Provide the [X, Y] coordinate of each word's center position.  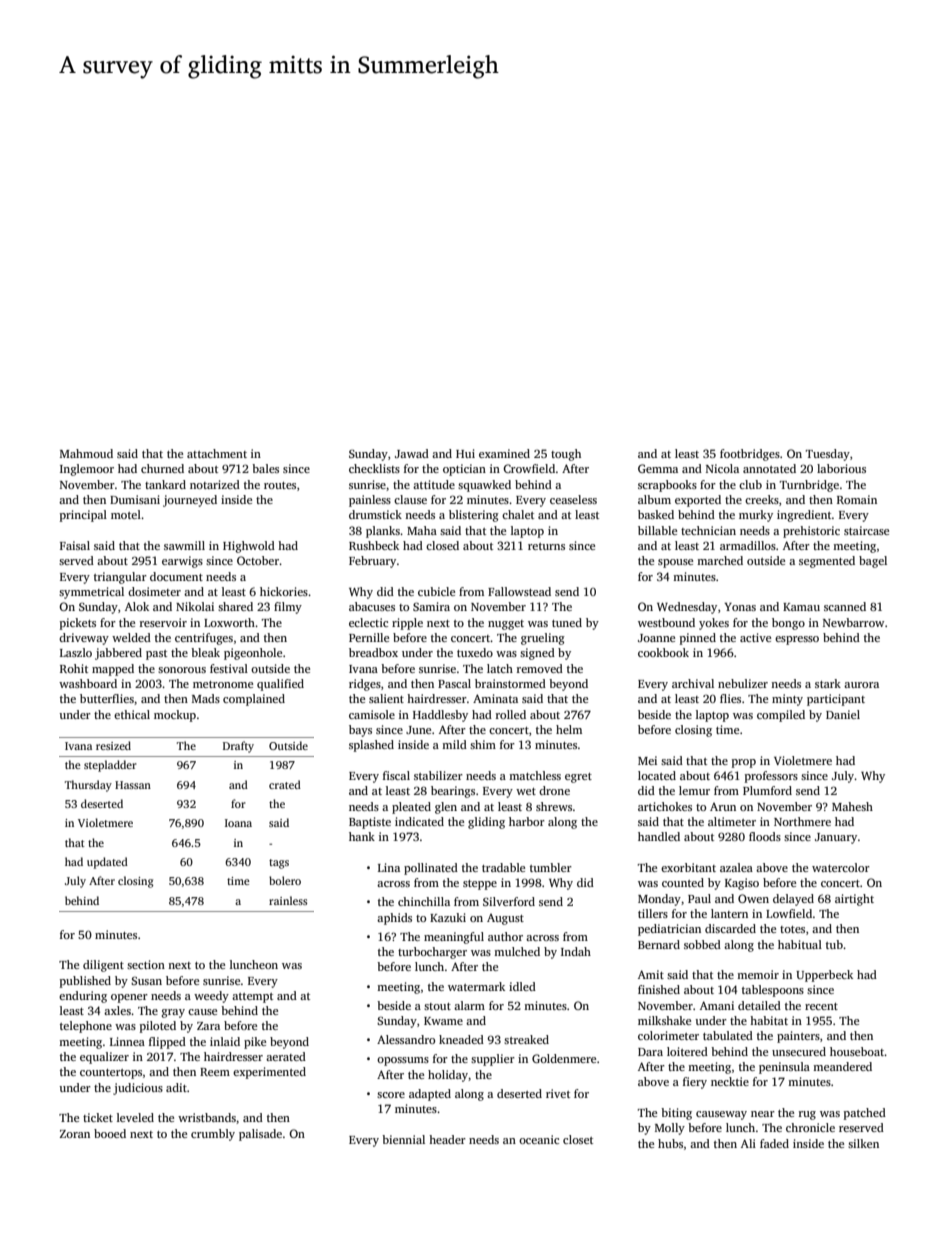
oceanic [539, 1139]
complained [254, 700]
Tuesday [828, 455]
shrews [554, 806]
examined [504, 453]
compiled [781, 716]
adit [176, 1087]
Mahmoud [86, 453]
